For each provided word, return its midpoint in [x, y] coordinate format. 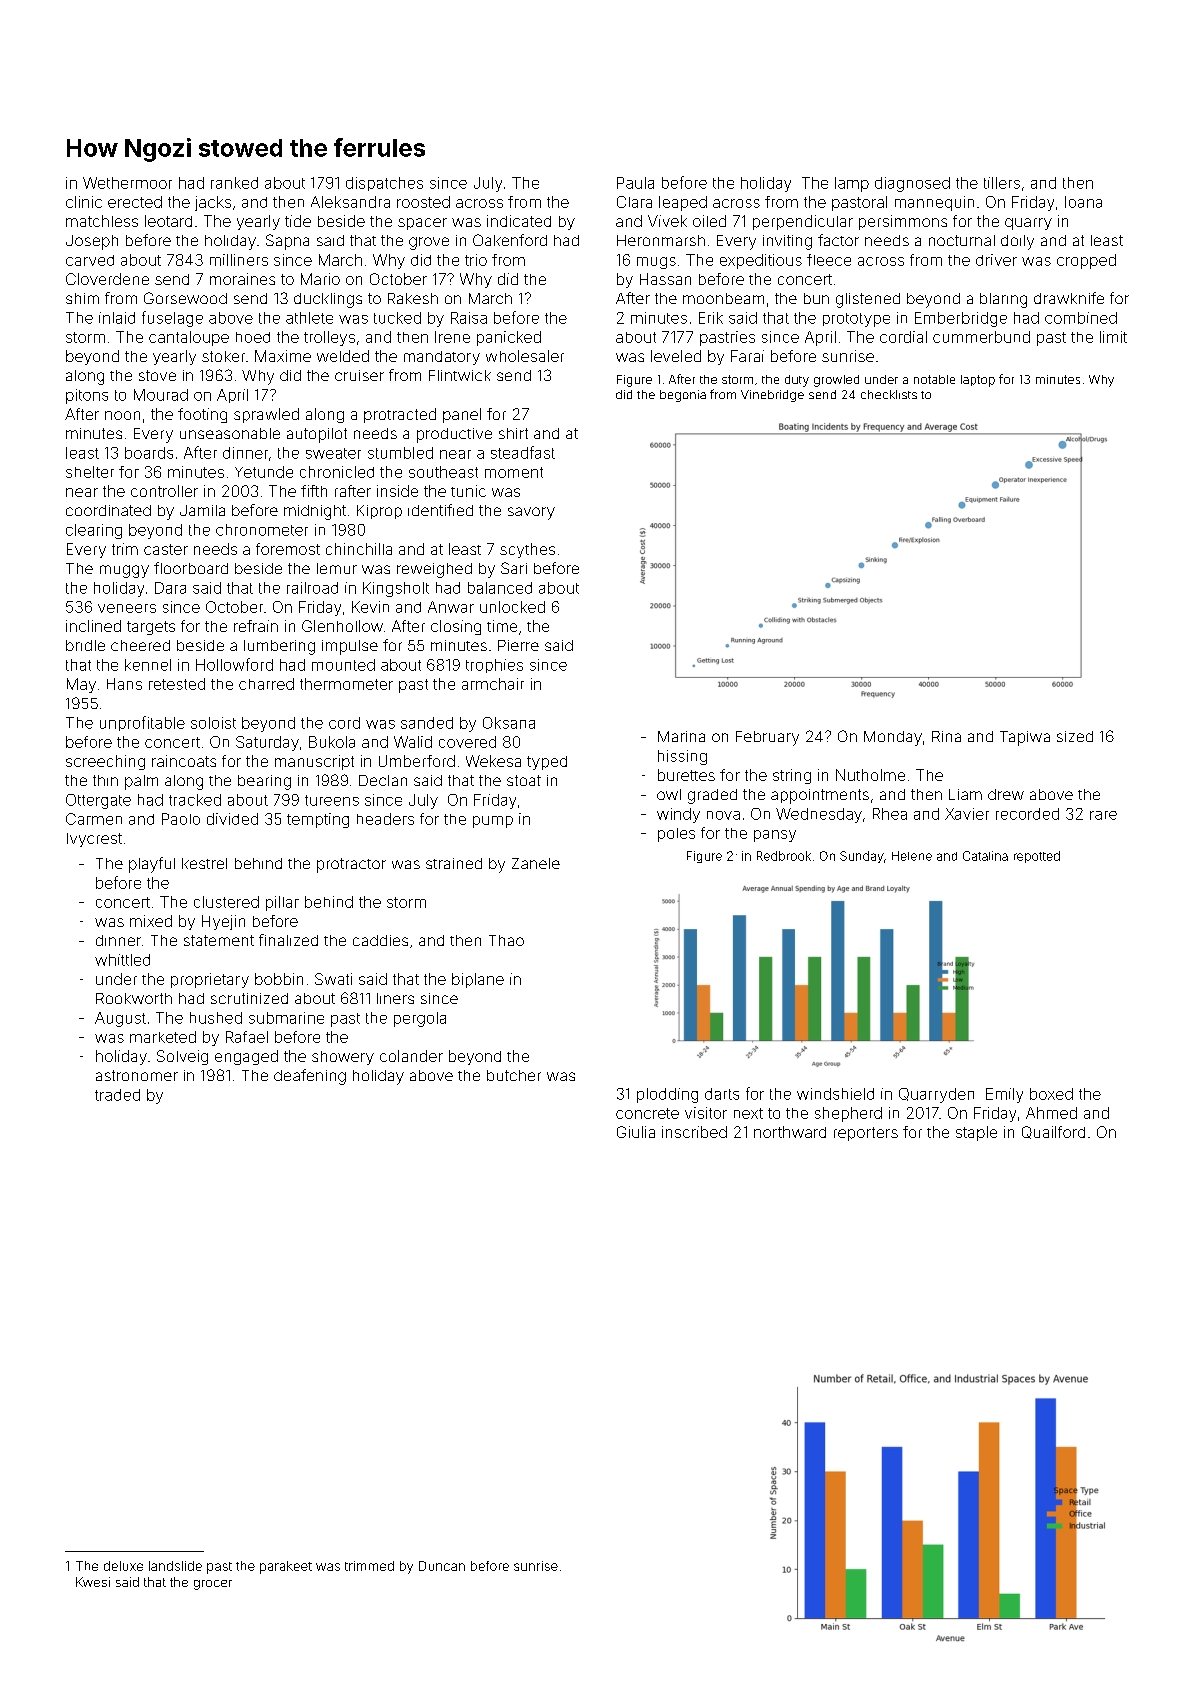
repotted [1037, 857]
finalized [288, 940]
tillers [1002, 183]
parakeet [286, 1567]
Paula [635, 183]
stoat [524, 780]
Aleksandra [350, 202]
